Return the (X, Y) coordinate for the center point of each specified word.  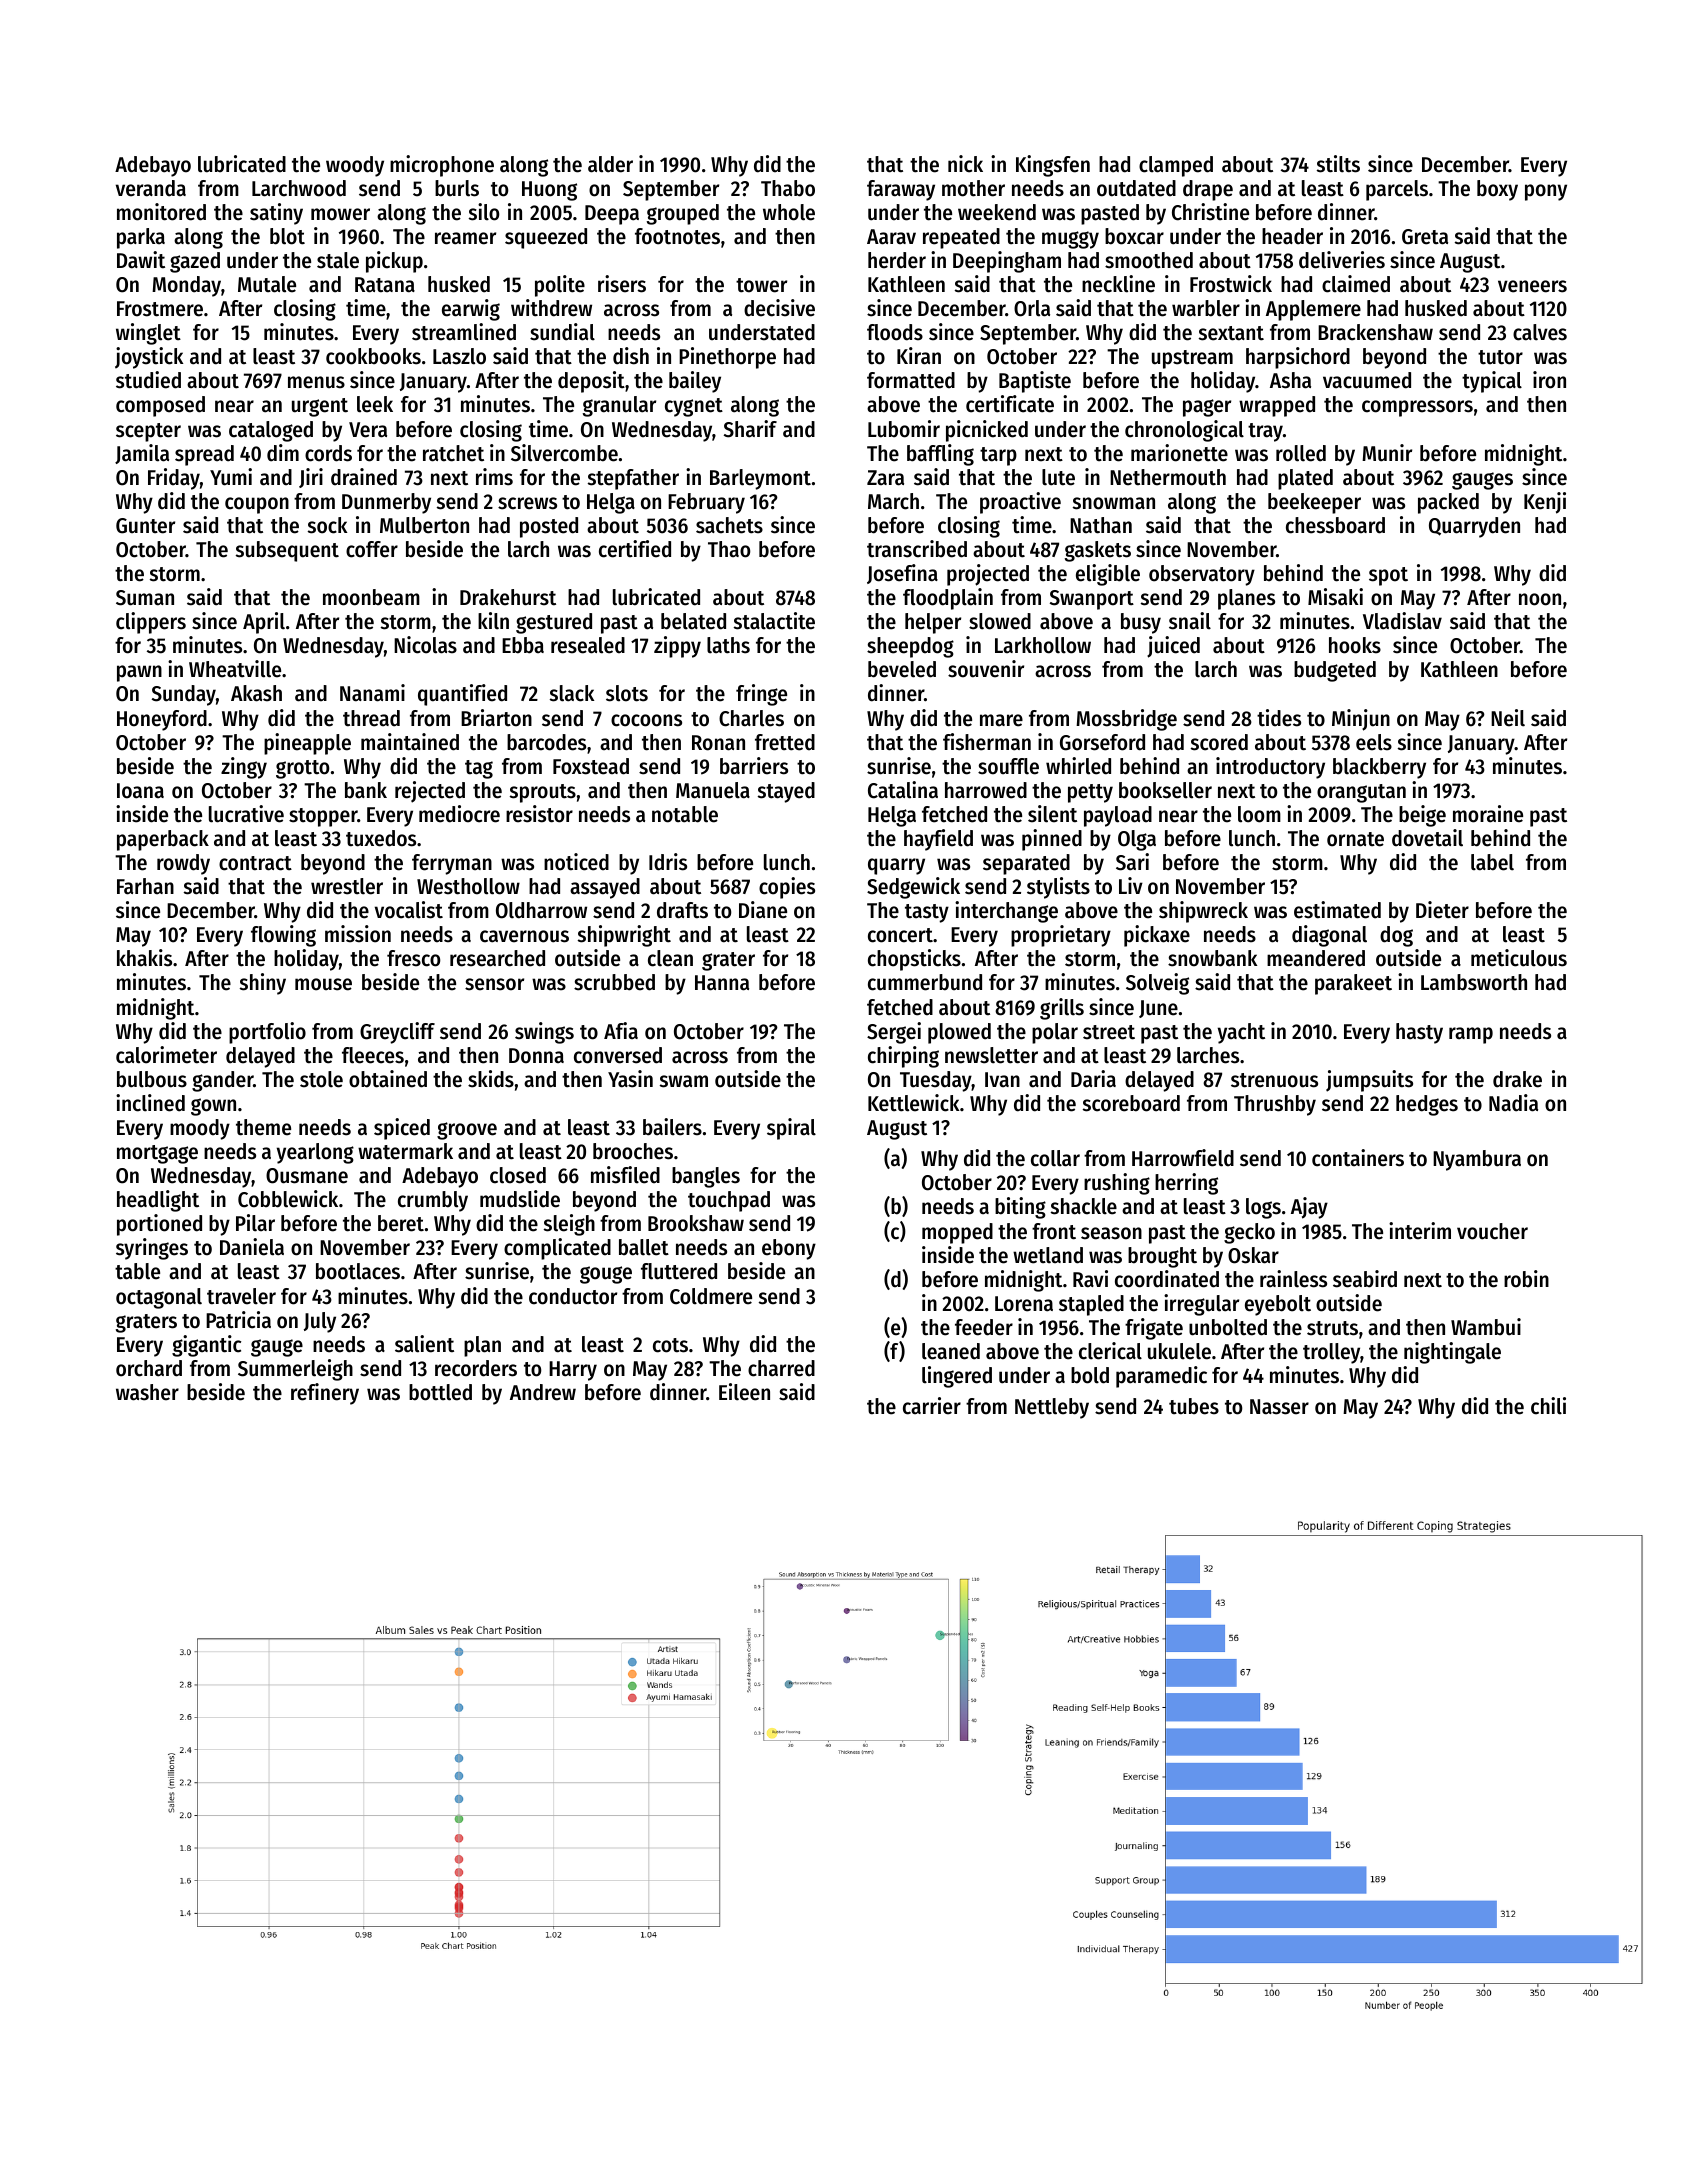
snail (1190, 621)
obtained (388, 1079)
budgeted (1335, 671)
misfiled (625, 1175)
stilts (1338, 164)
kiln (493, 621)
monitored (161, 212)
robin (1526, 1279)
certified (635, 549)
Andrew (543, 1392)
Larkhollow (1043, 645)
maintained (410, 742)
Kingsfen (1053, 166)
